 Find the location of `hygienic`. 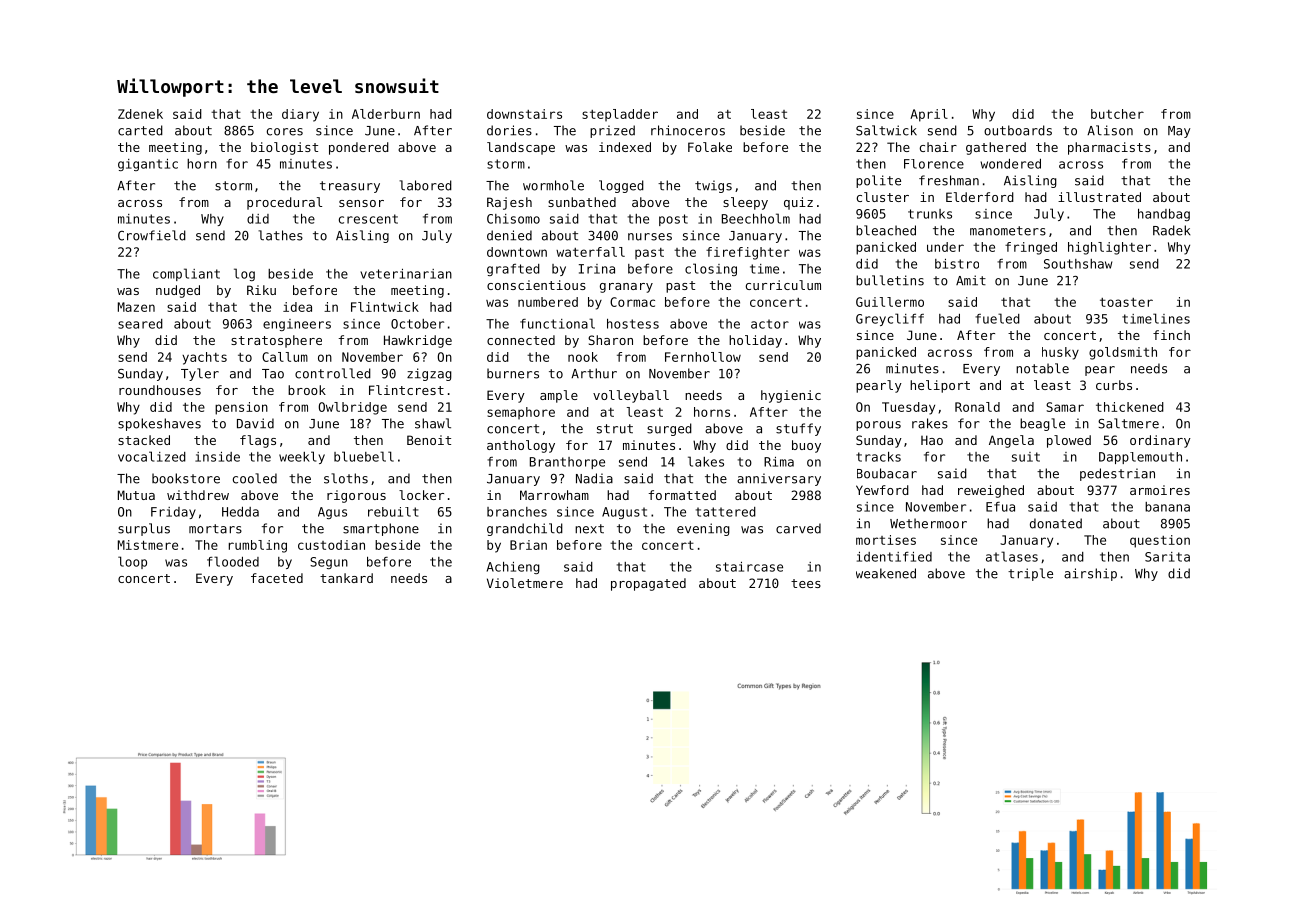

hygienic is located at coordinates (791, 396).
